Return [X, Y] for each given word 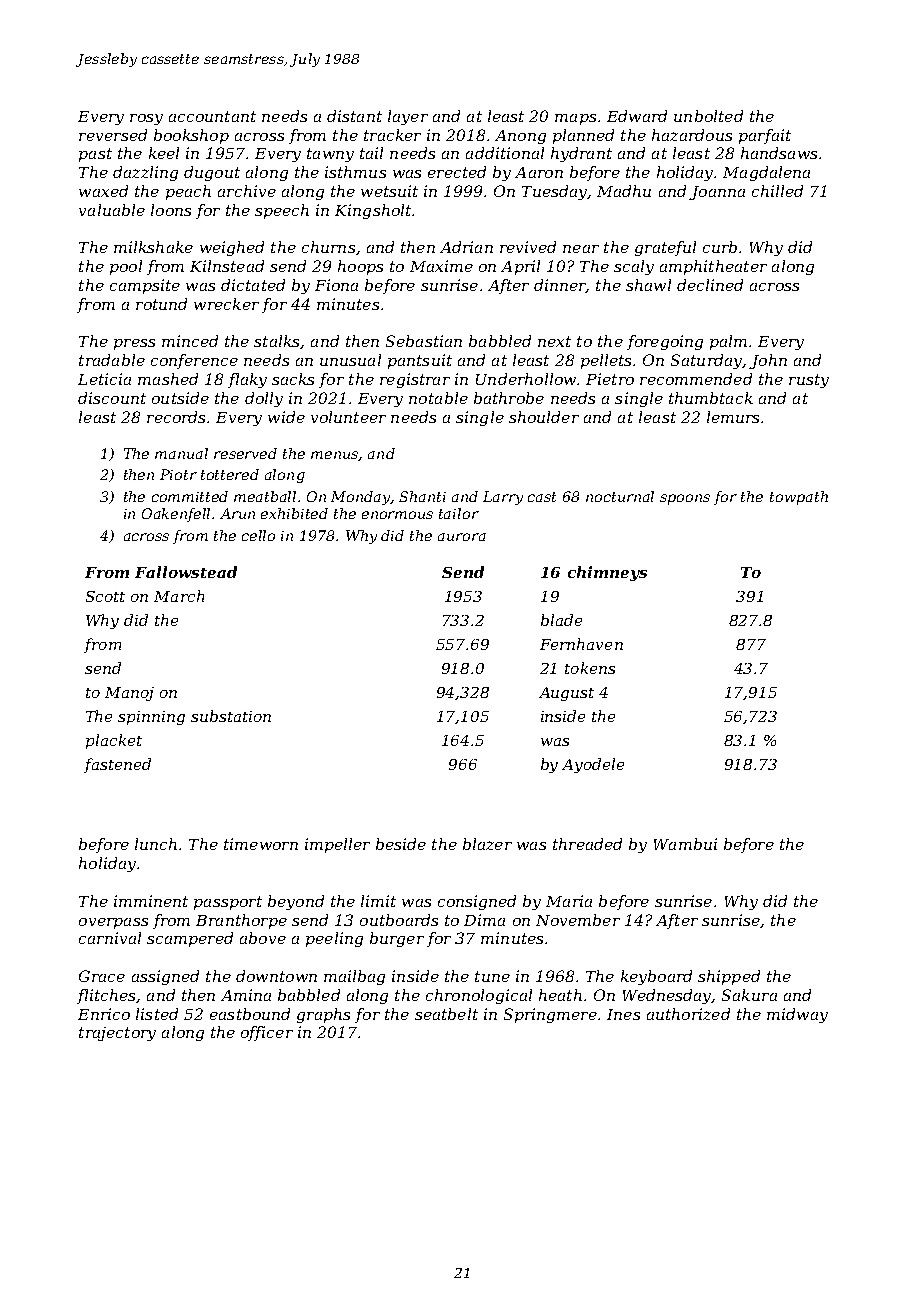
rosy [146, 119]
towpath [799, 498]
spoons [685, 499]
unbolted [708, 116]
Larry [503, 498]
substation [231, 716]
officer [267, 1033]
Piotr [178, 474]
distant [354, 116]
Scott [105, 596]
